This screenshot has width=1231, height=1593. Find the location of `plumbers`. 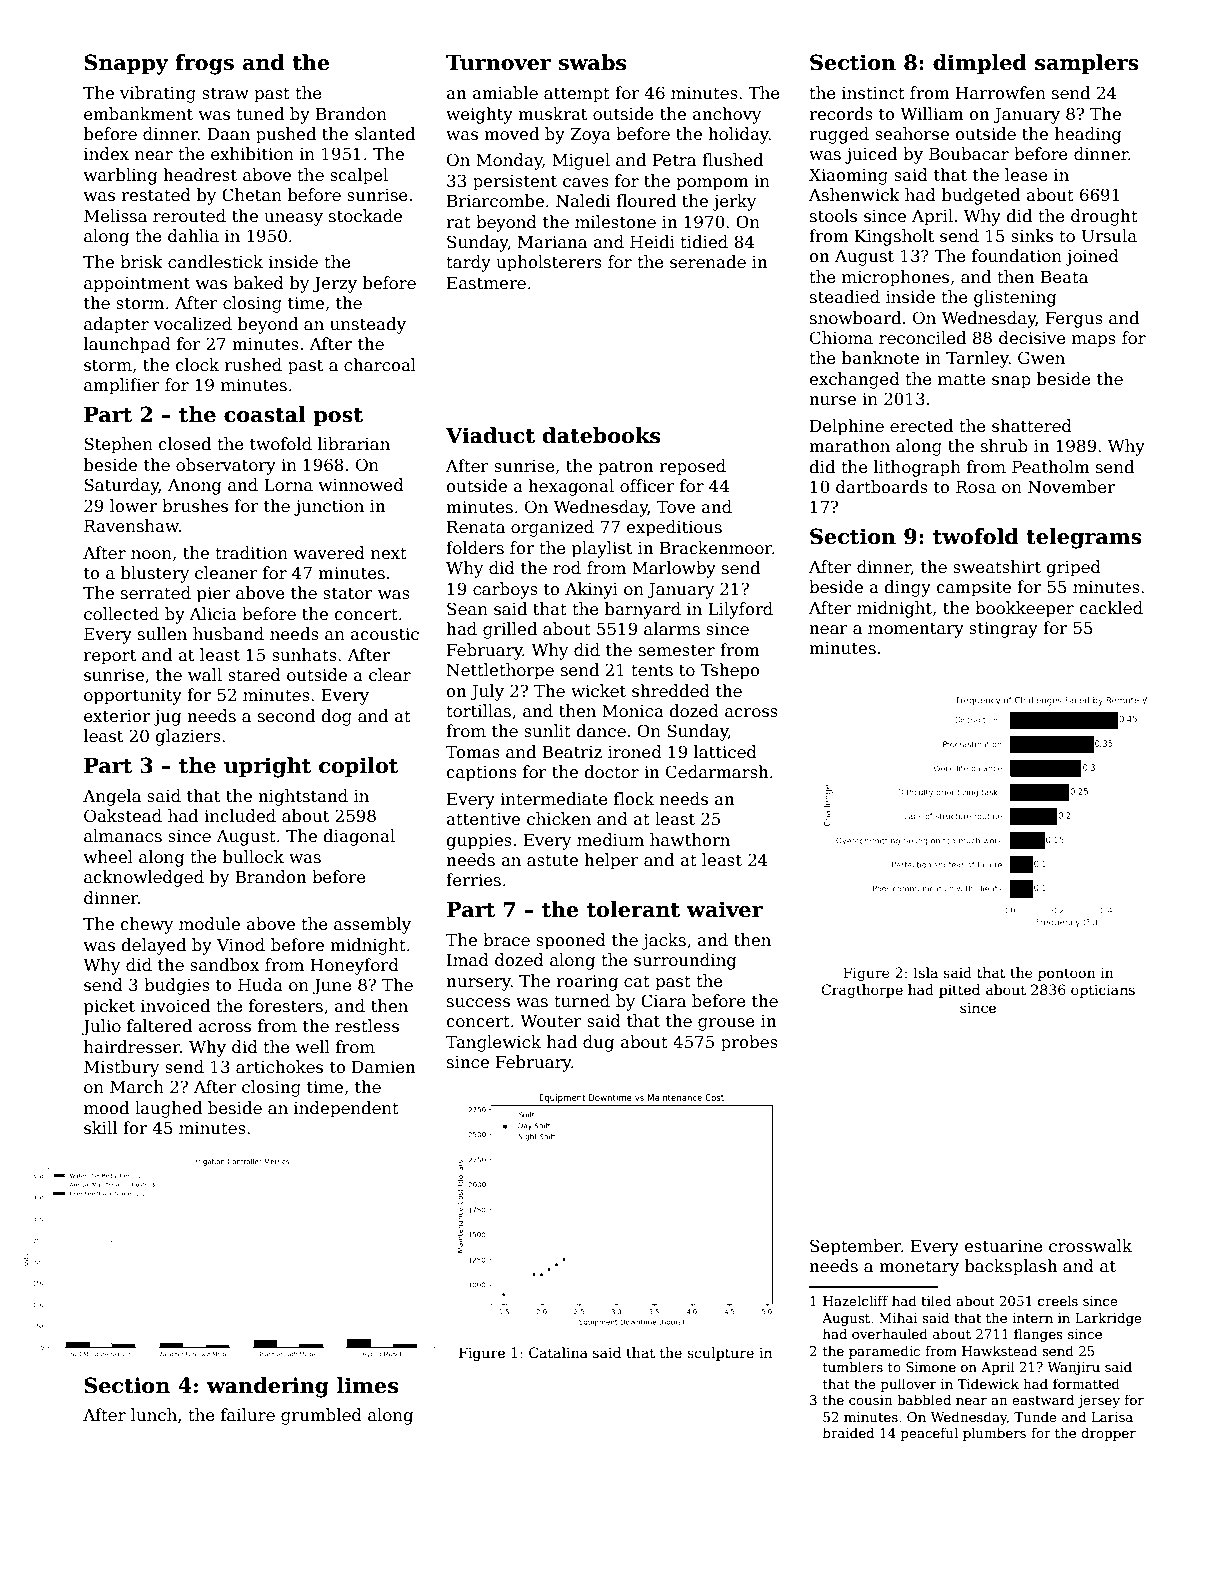

plumbers is located at coordinates (994, 1434).
